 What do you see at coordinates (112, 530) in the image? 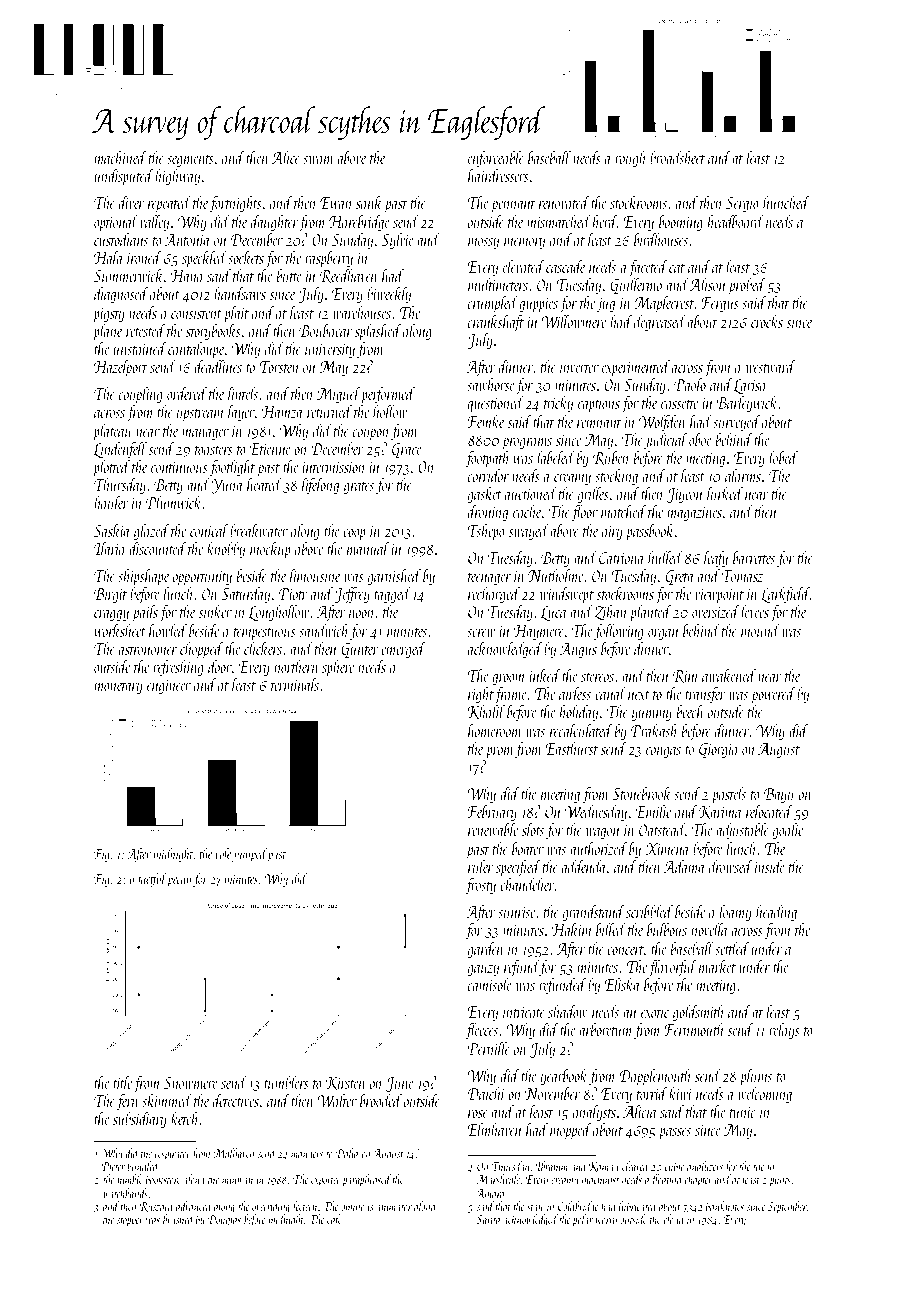
I see `Saskia` at bounding box center [112, 530].
